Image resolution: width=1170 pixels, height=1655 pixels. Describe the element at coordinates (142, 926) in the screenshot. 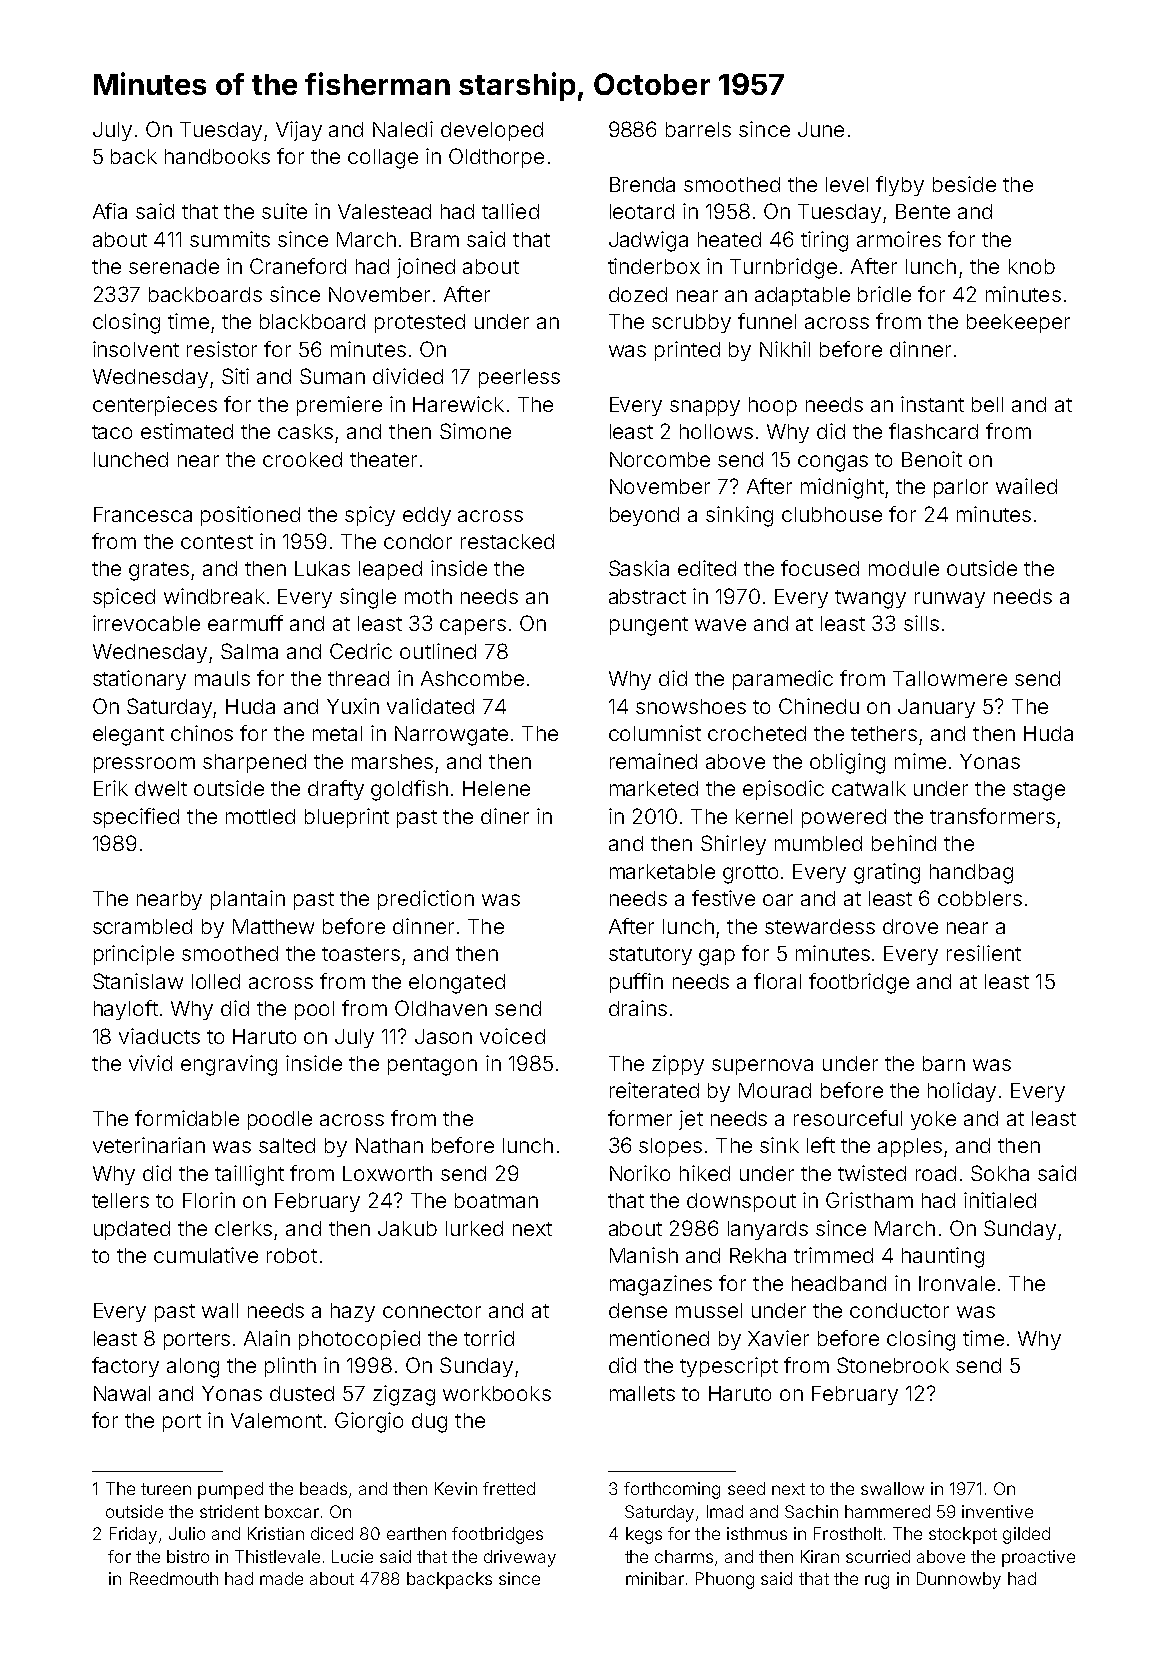

I see `scrambled` at that location.
